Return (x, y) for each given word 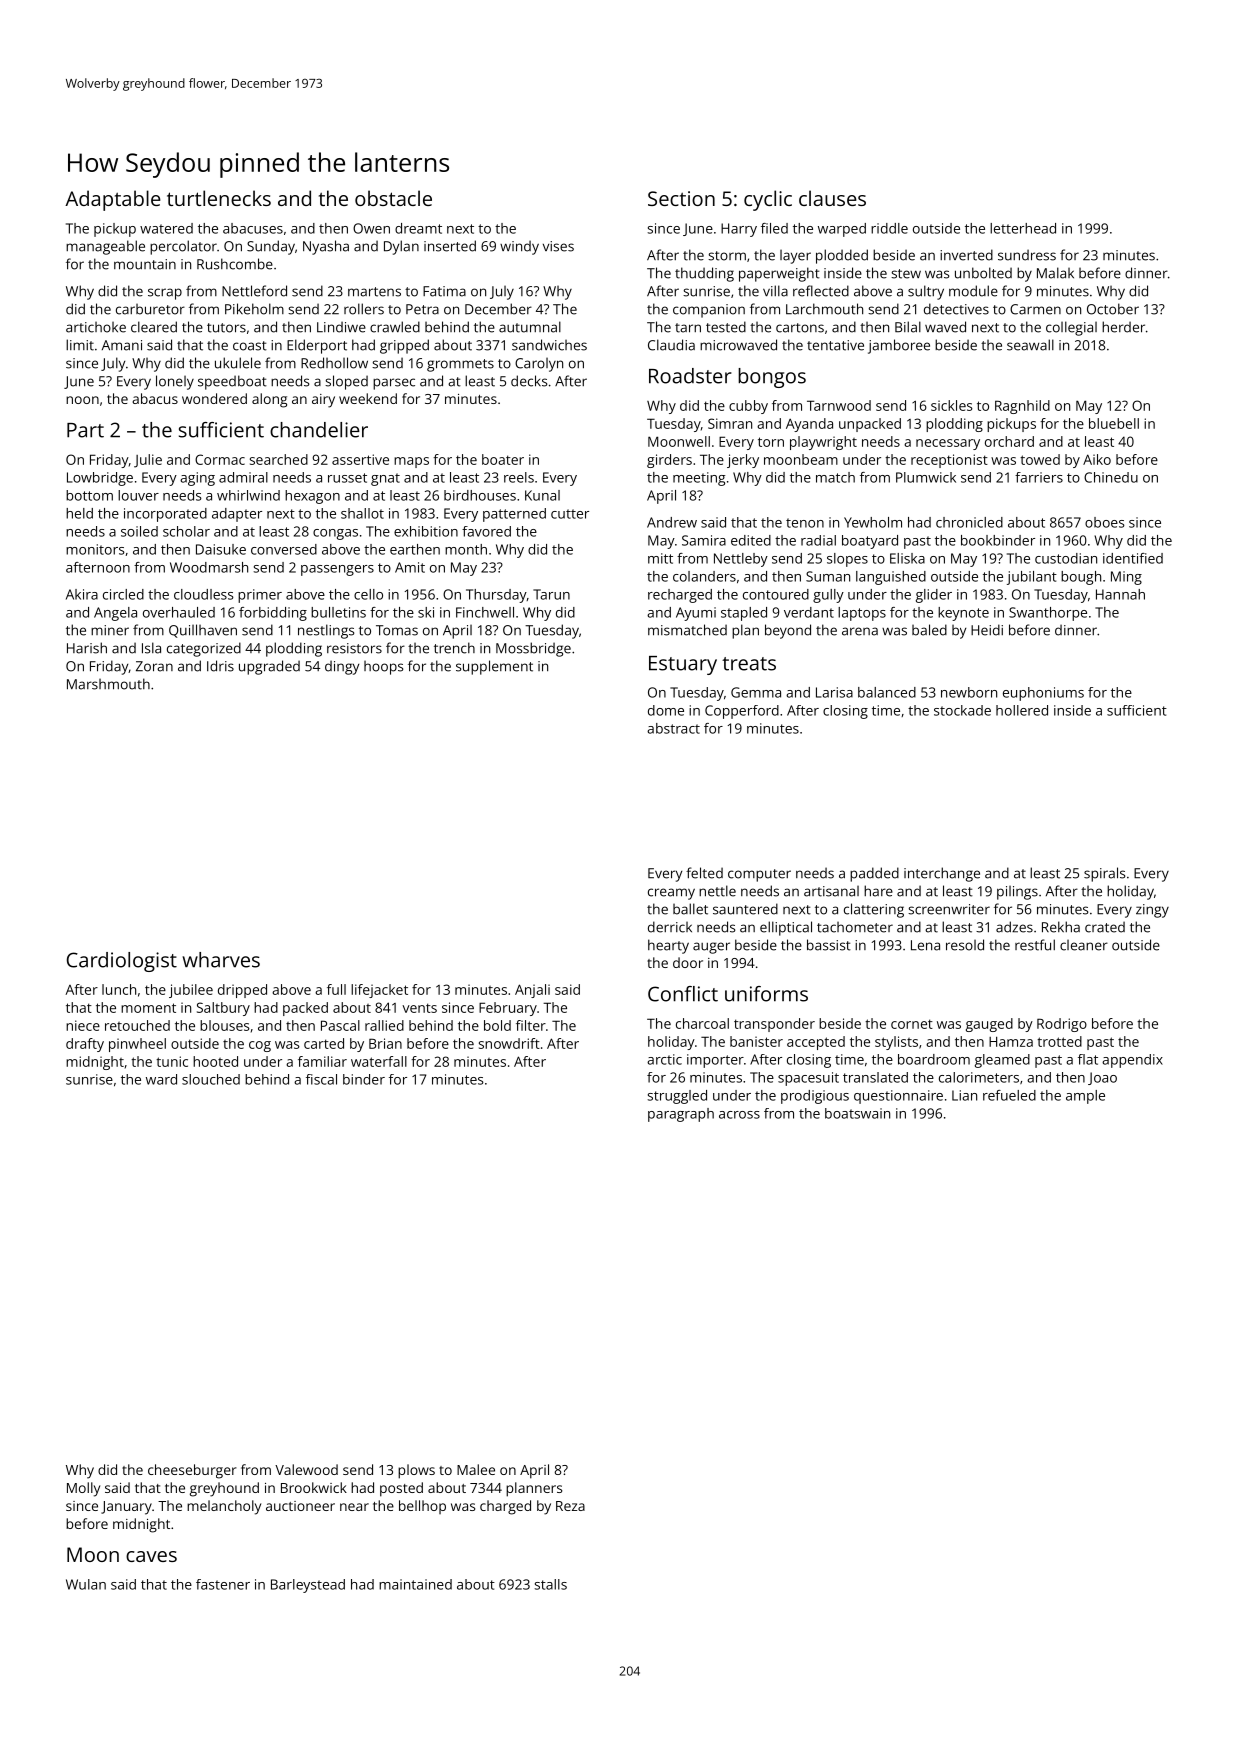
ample (1085, 1097)
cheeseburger (192, 1471)
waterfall (379, 1061)
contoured (776, 594)
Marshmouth (108, 684)
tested (726, 327)
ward (161, 1079)
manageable (105, 247)
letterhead (1023, 228)
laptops (862, 614)
